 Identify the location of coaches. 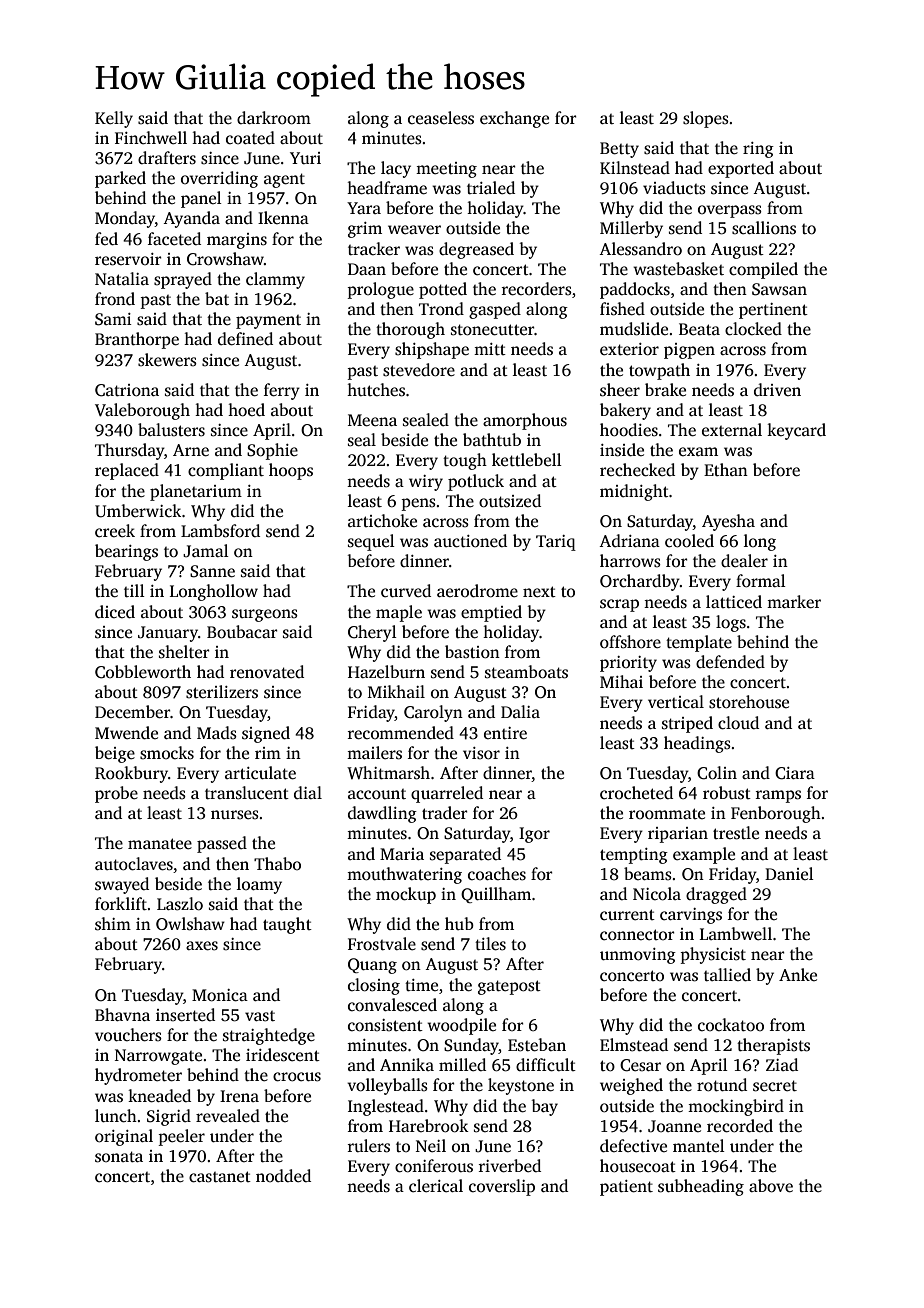
(497, 874).
